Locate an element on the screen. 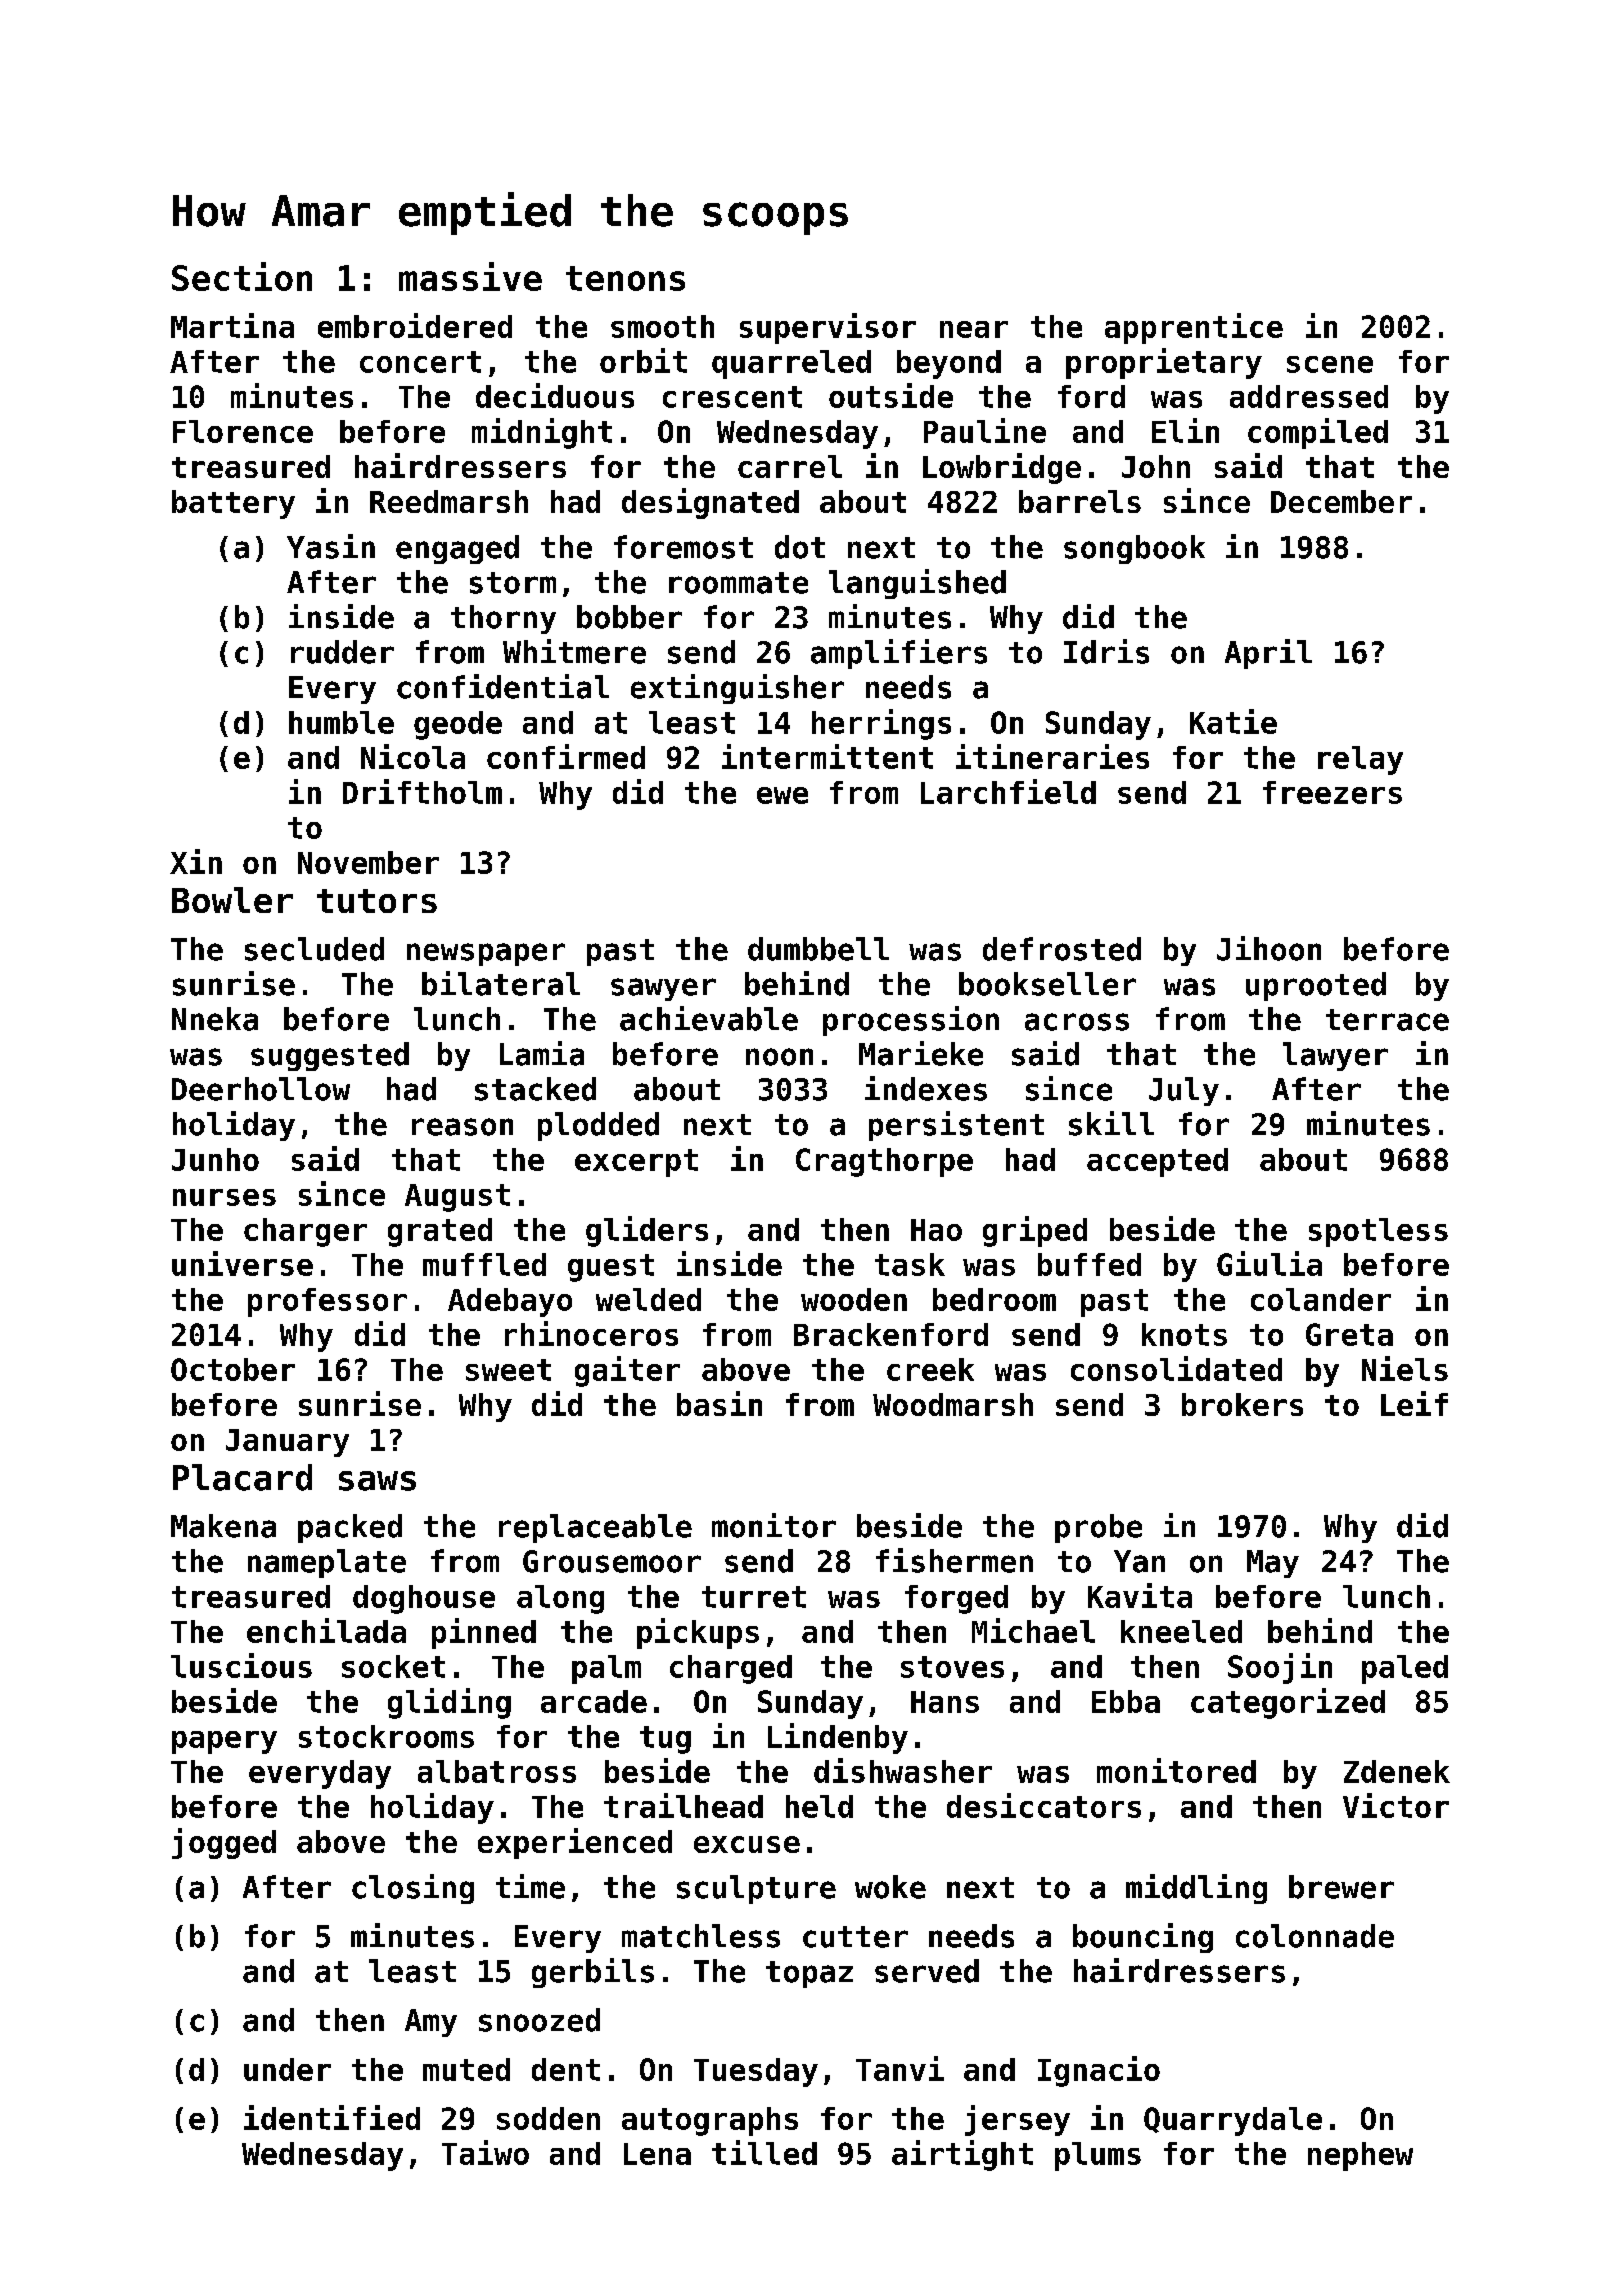 The image size is (1620, 2292). tenons is located at coordinates (625, 278).
